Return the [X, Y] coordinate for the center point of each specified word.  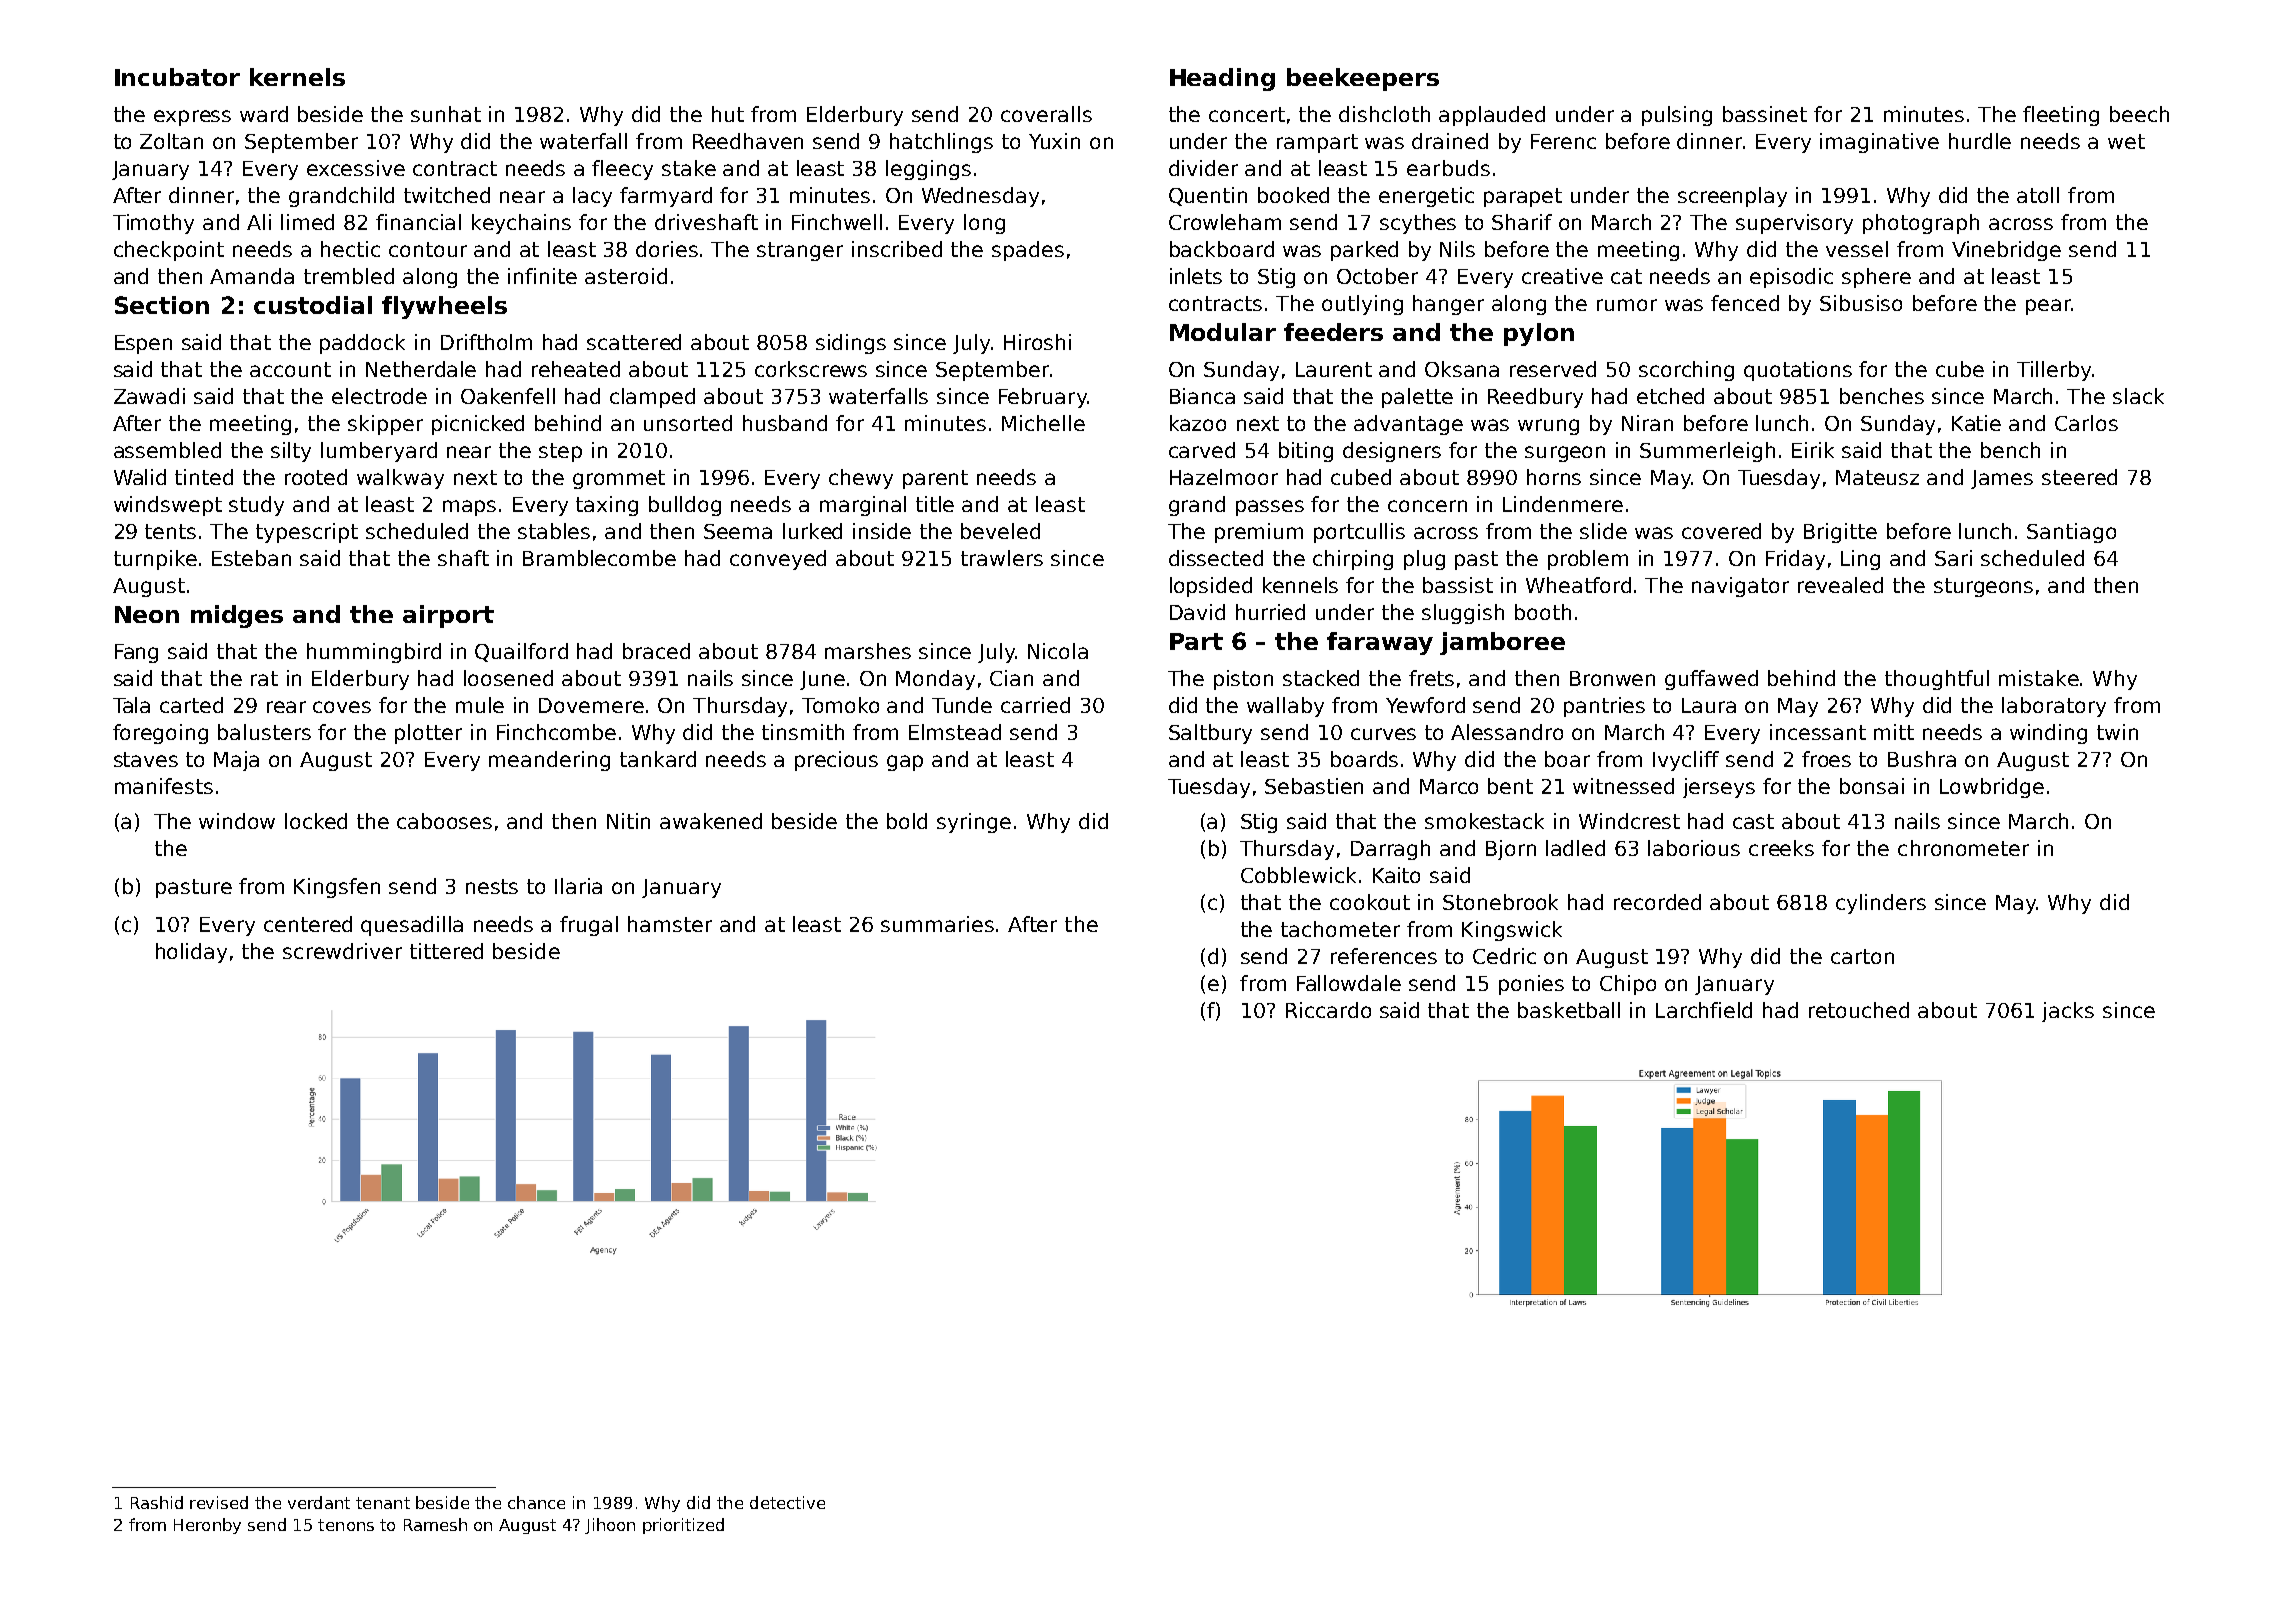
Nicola [1058, 651]
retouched [1859, 1010]
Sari [1953, 558]
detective [787, 1502]
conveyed [778, 560]
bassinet [1765, 114]
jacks [2068, 1012]
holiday [191, 953]
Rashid [157, 1502]
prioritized [683, 1526]
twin [2117, 732]
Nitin [628, 821]
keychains [521, 224]
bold [907, 821]
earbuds [1448, 168]
